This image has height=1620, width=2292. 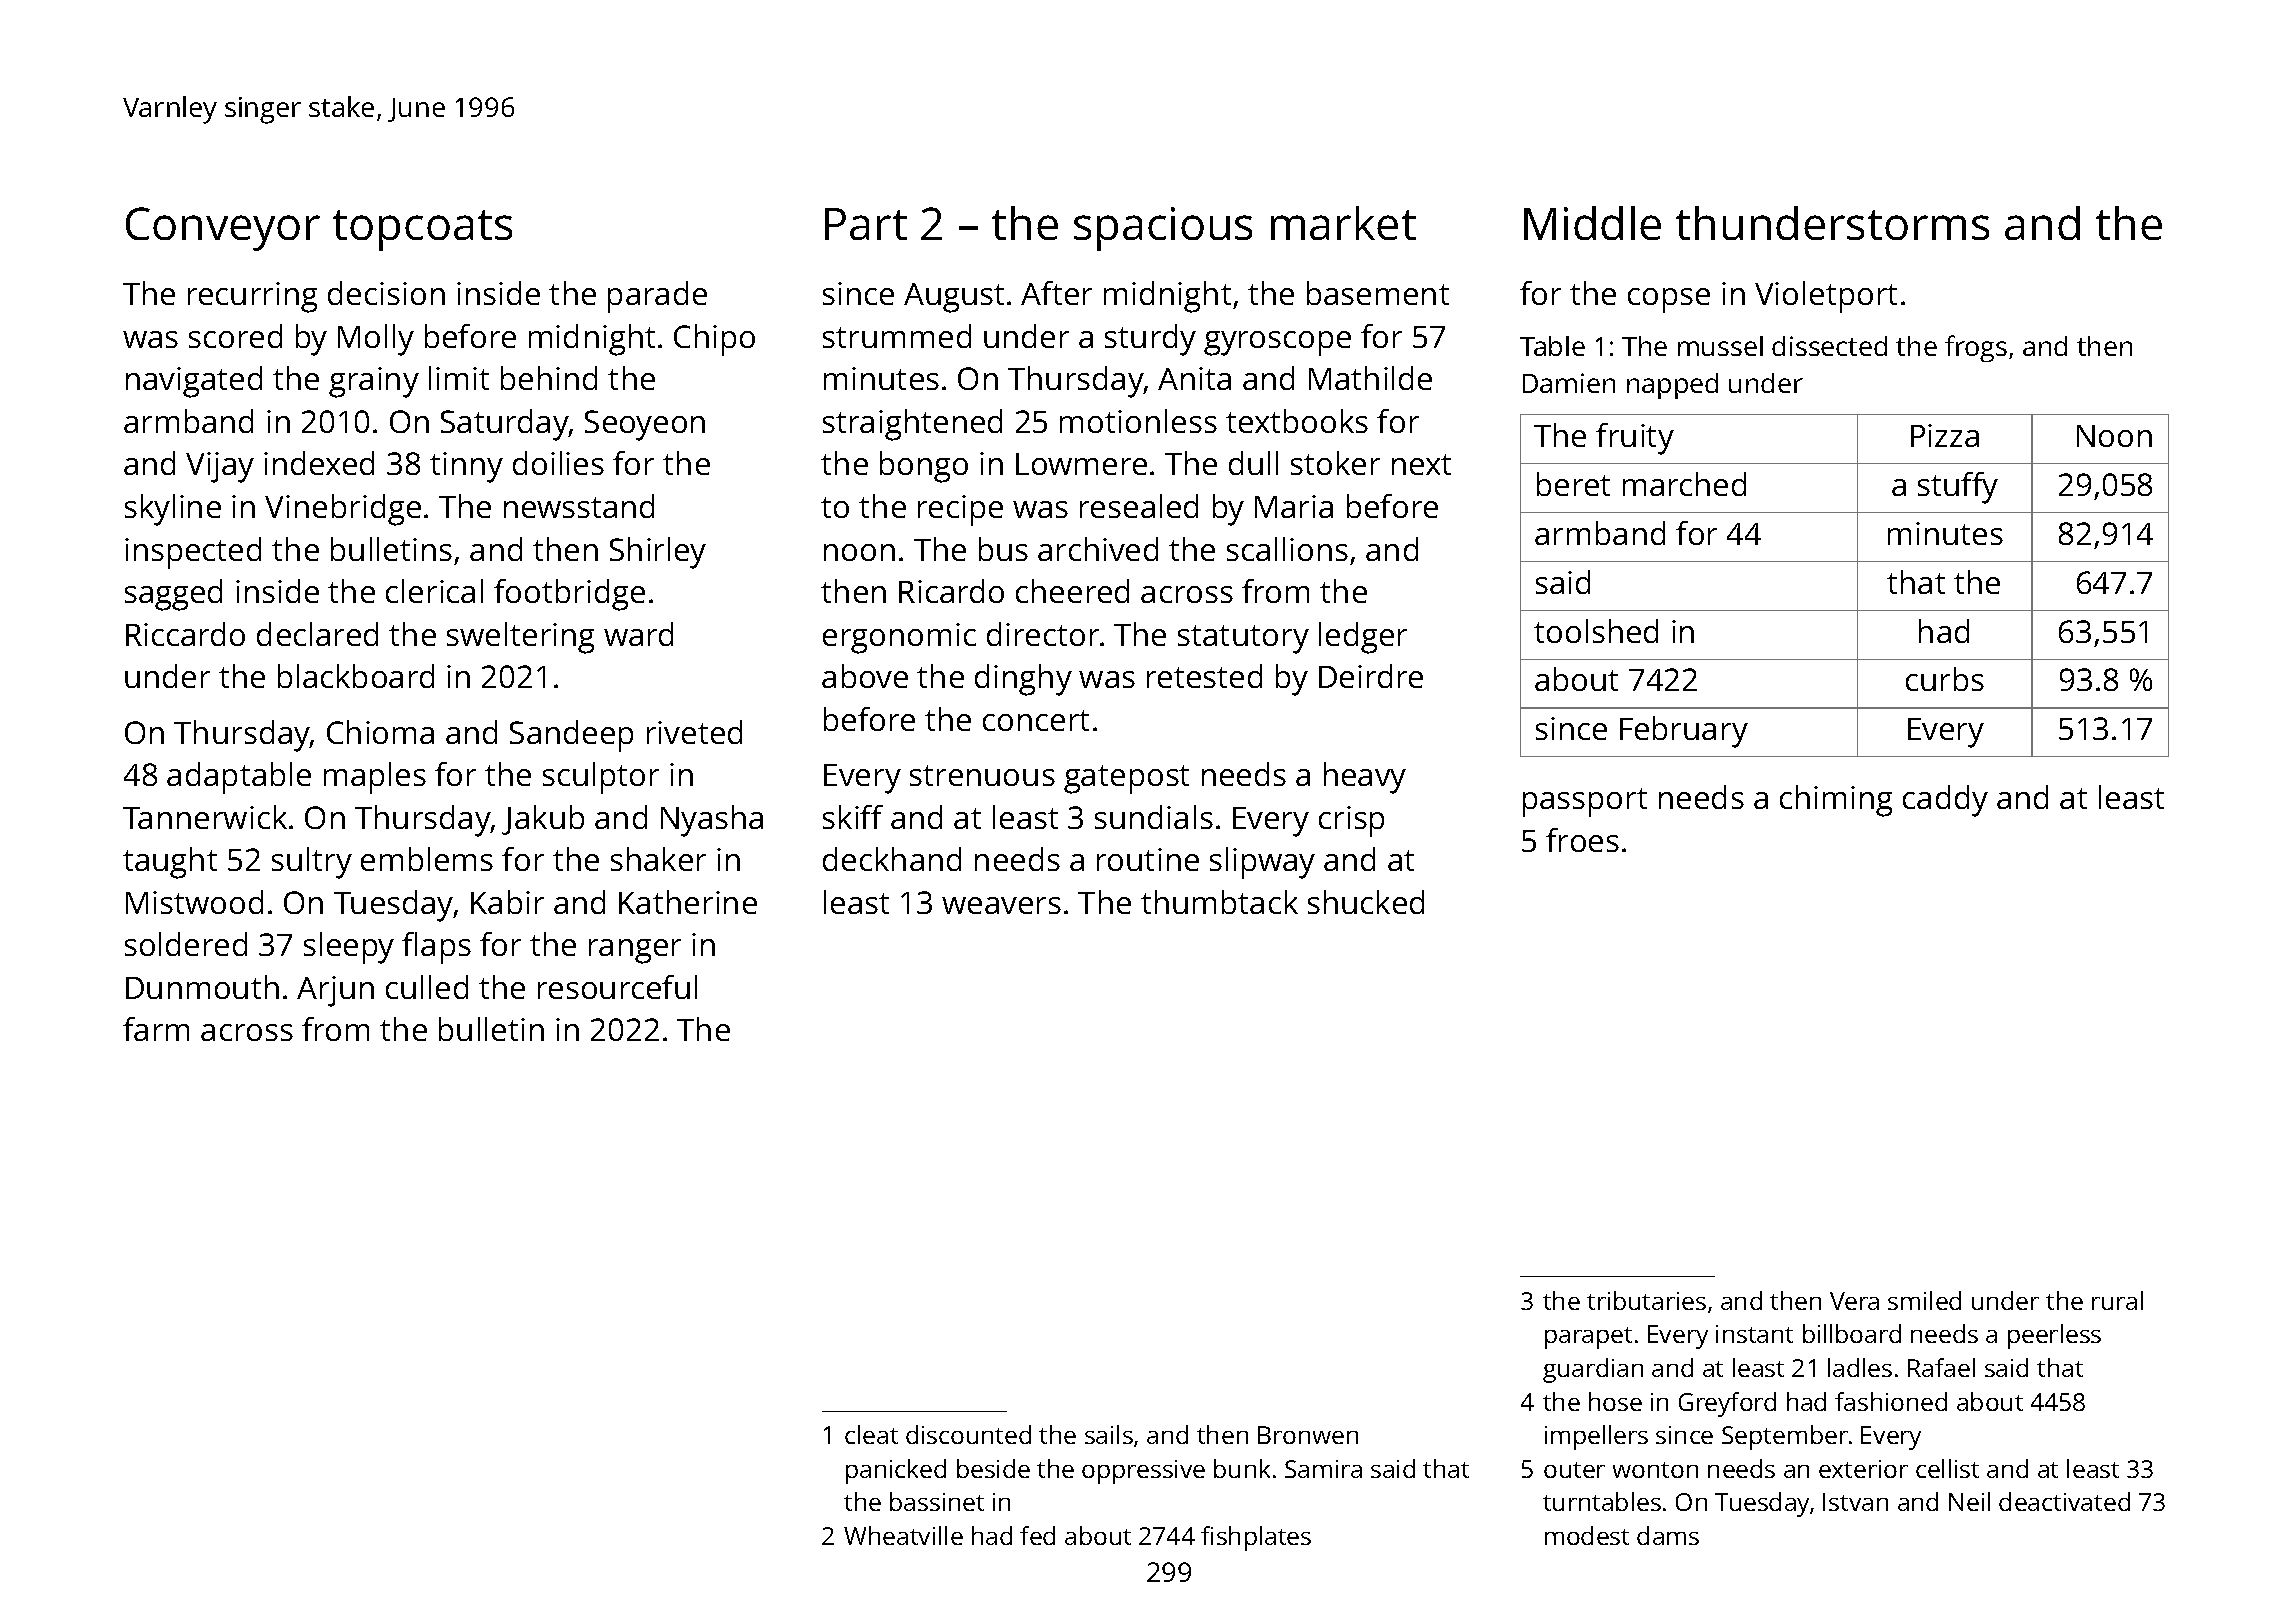 What do you see at coordinates (1588, 1338) in the image?
I see `parapet` at bounding box center [1588, 1338].
